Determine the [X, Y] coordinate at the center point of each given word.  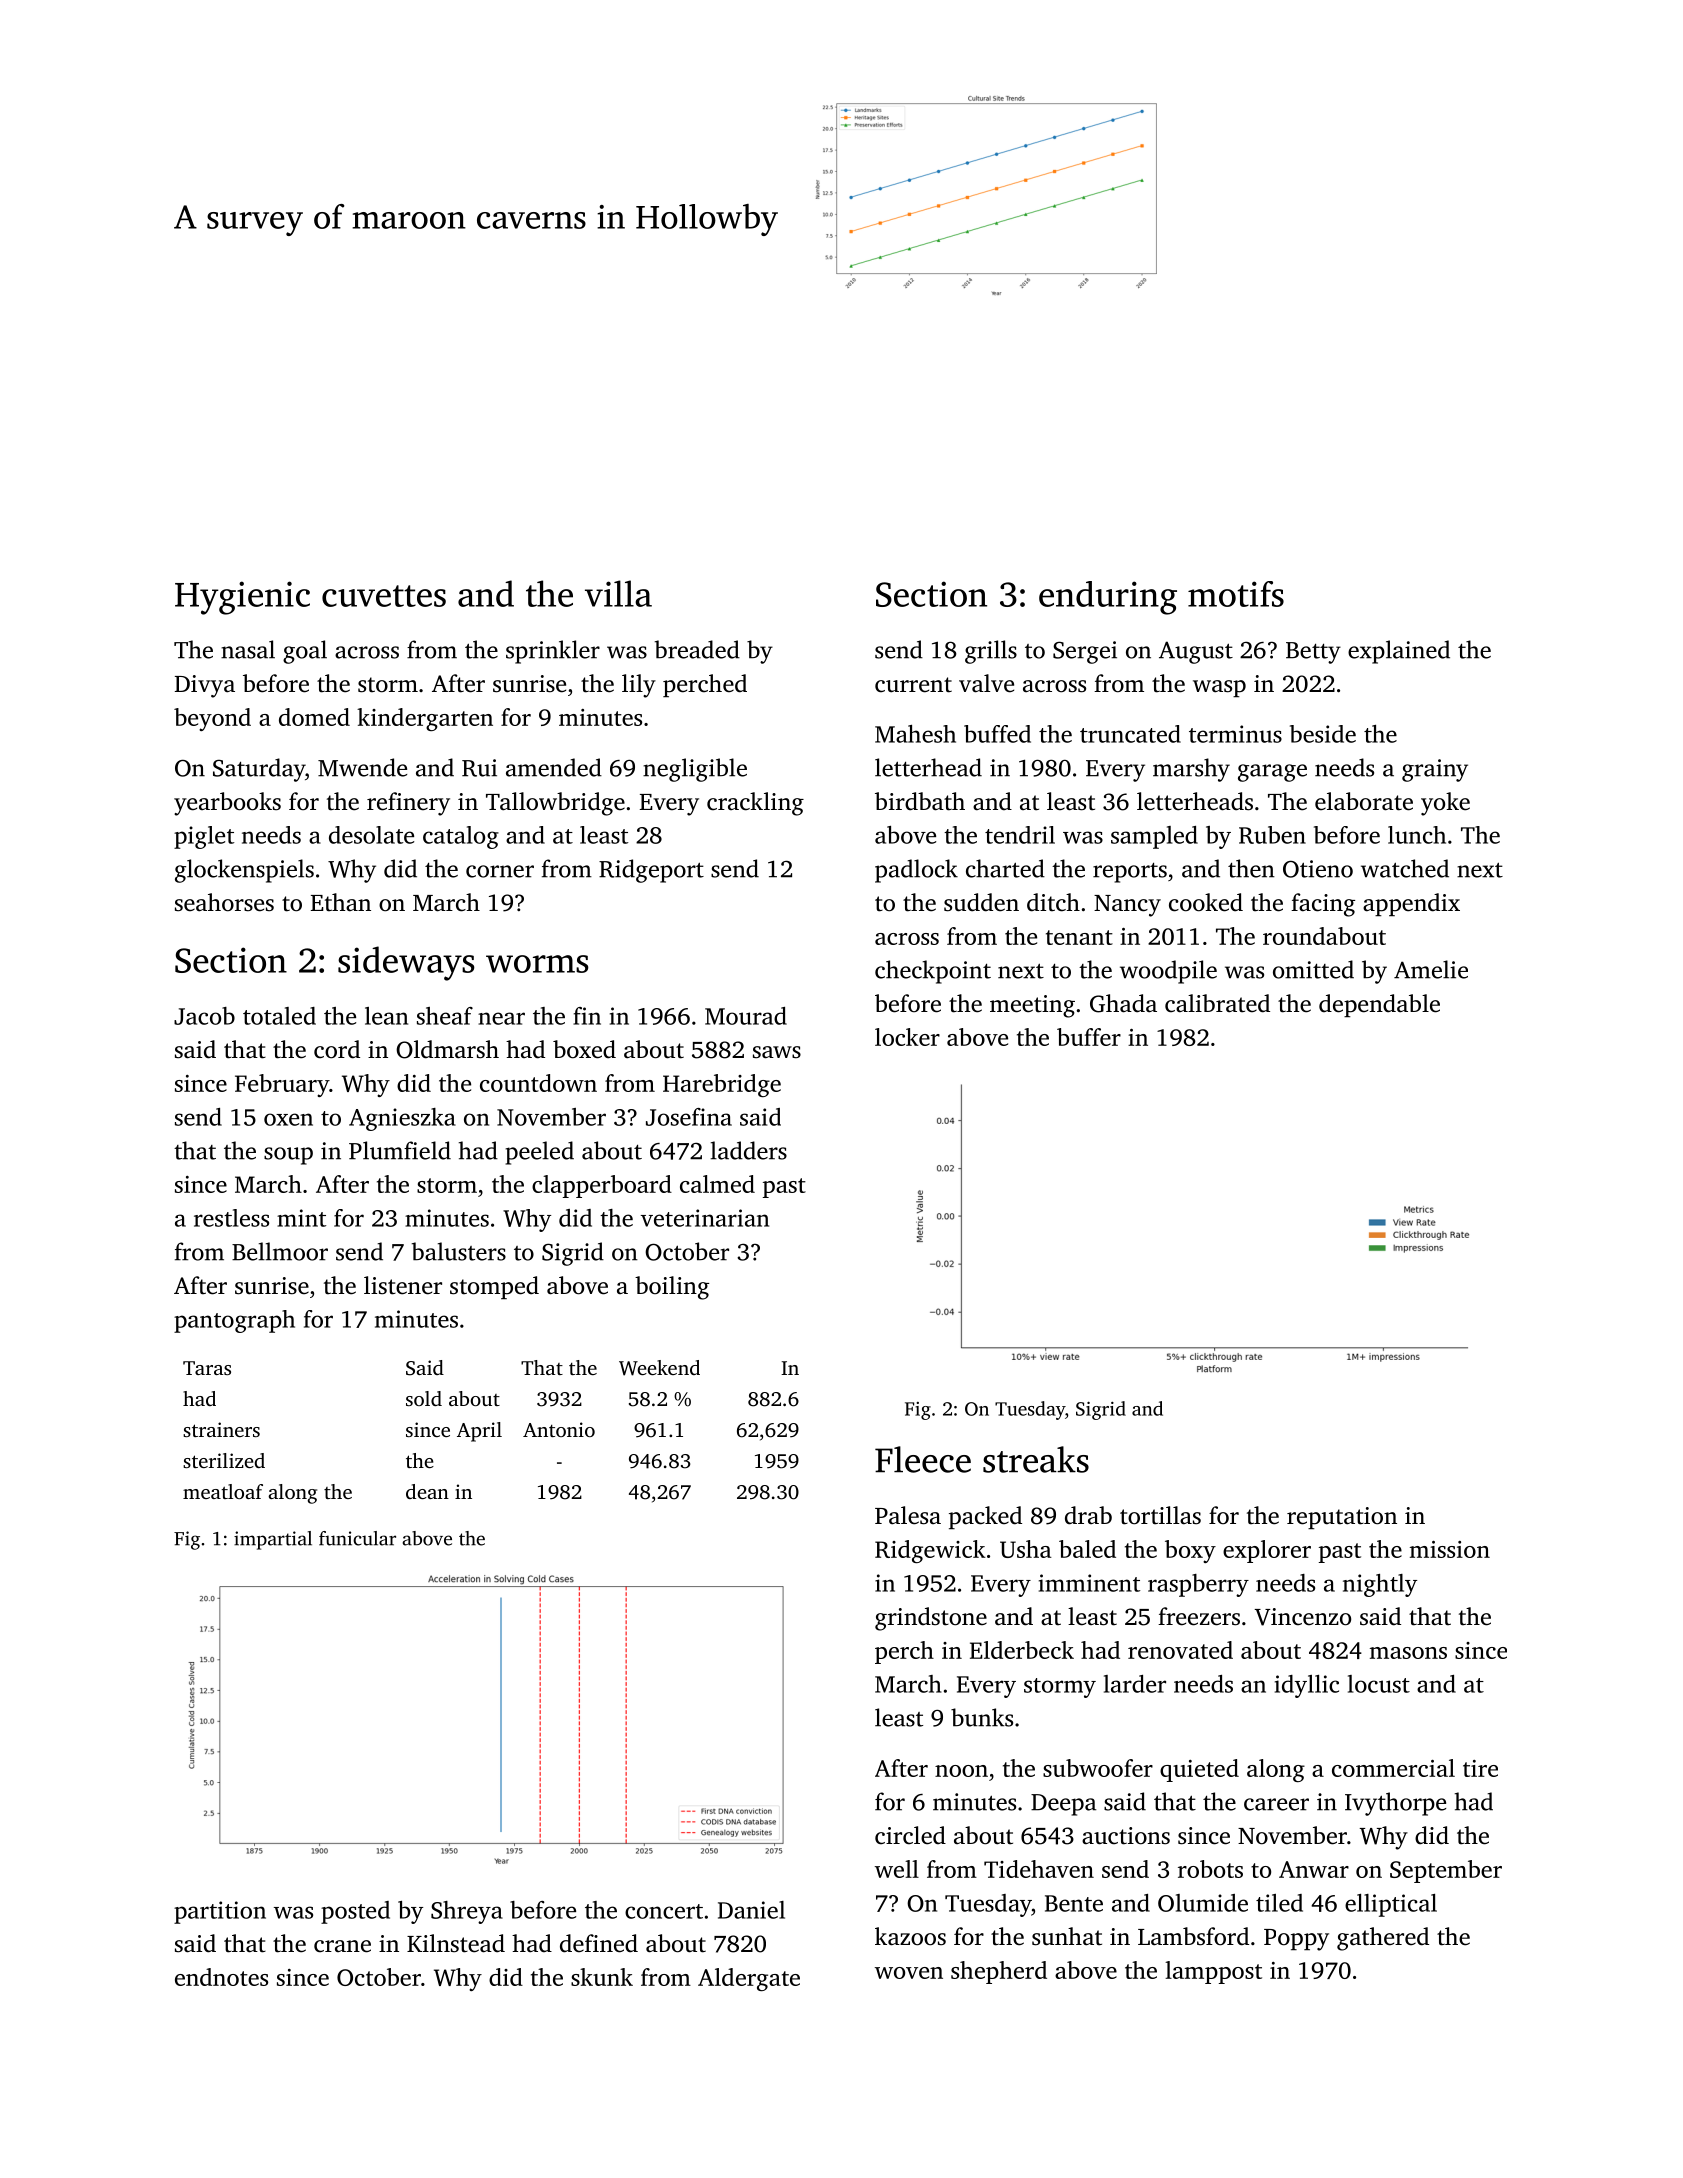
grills [991, 652]
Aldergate [749, 1979]
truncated [1130, 734]
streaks [1036, 1459]
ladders [748, 1150]
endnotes [221, 1977]
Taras [207, 1368]
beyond [212, 719]
